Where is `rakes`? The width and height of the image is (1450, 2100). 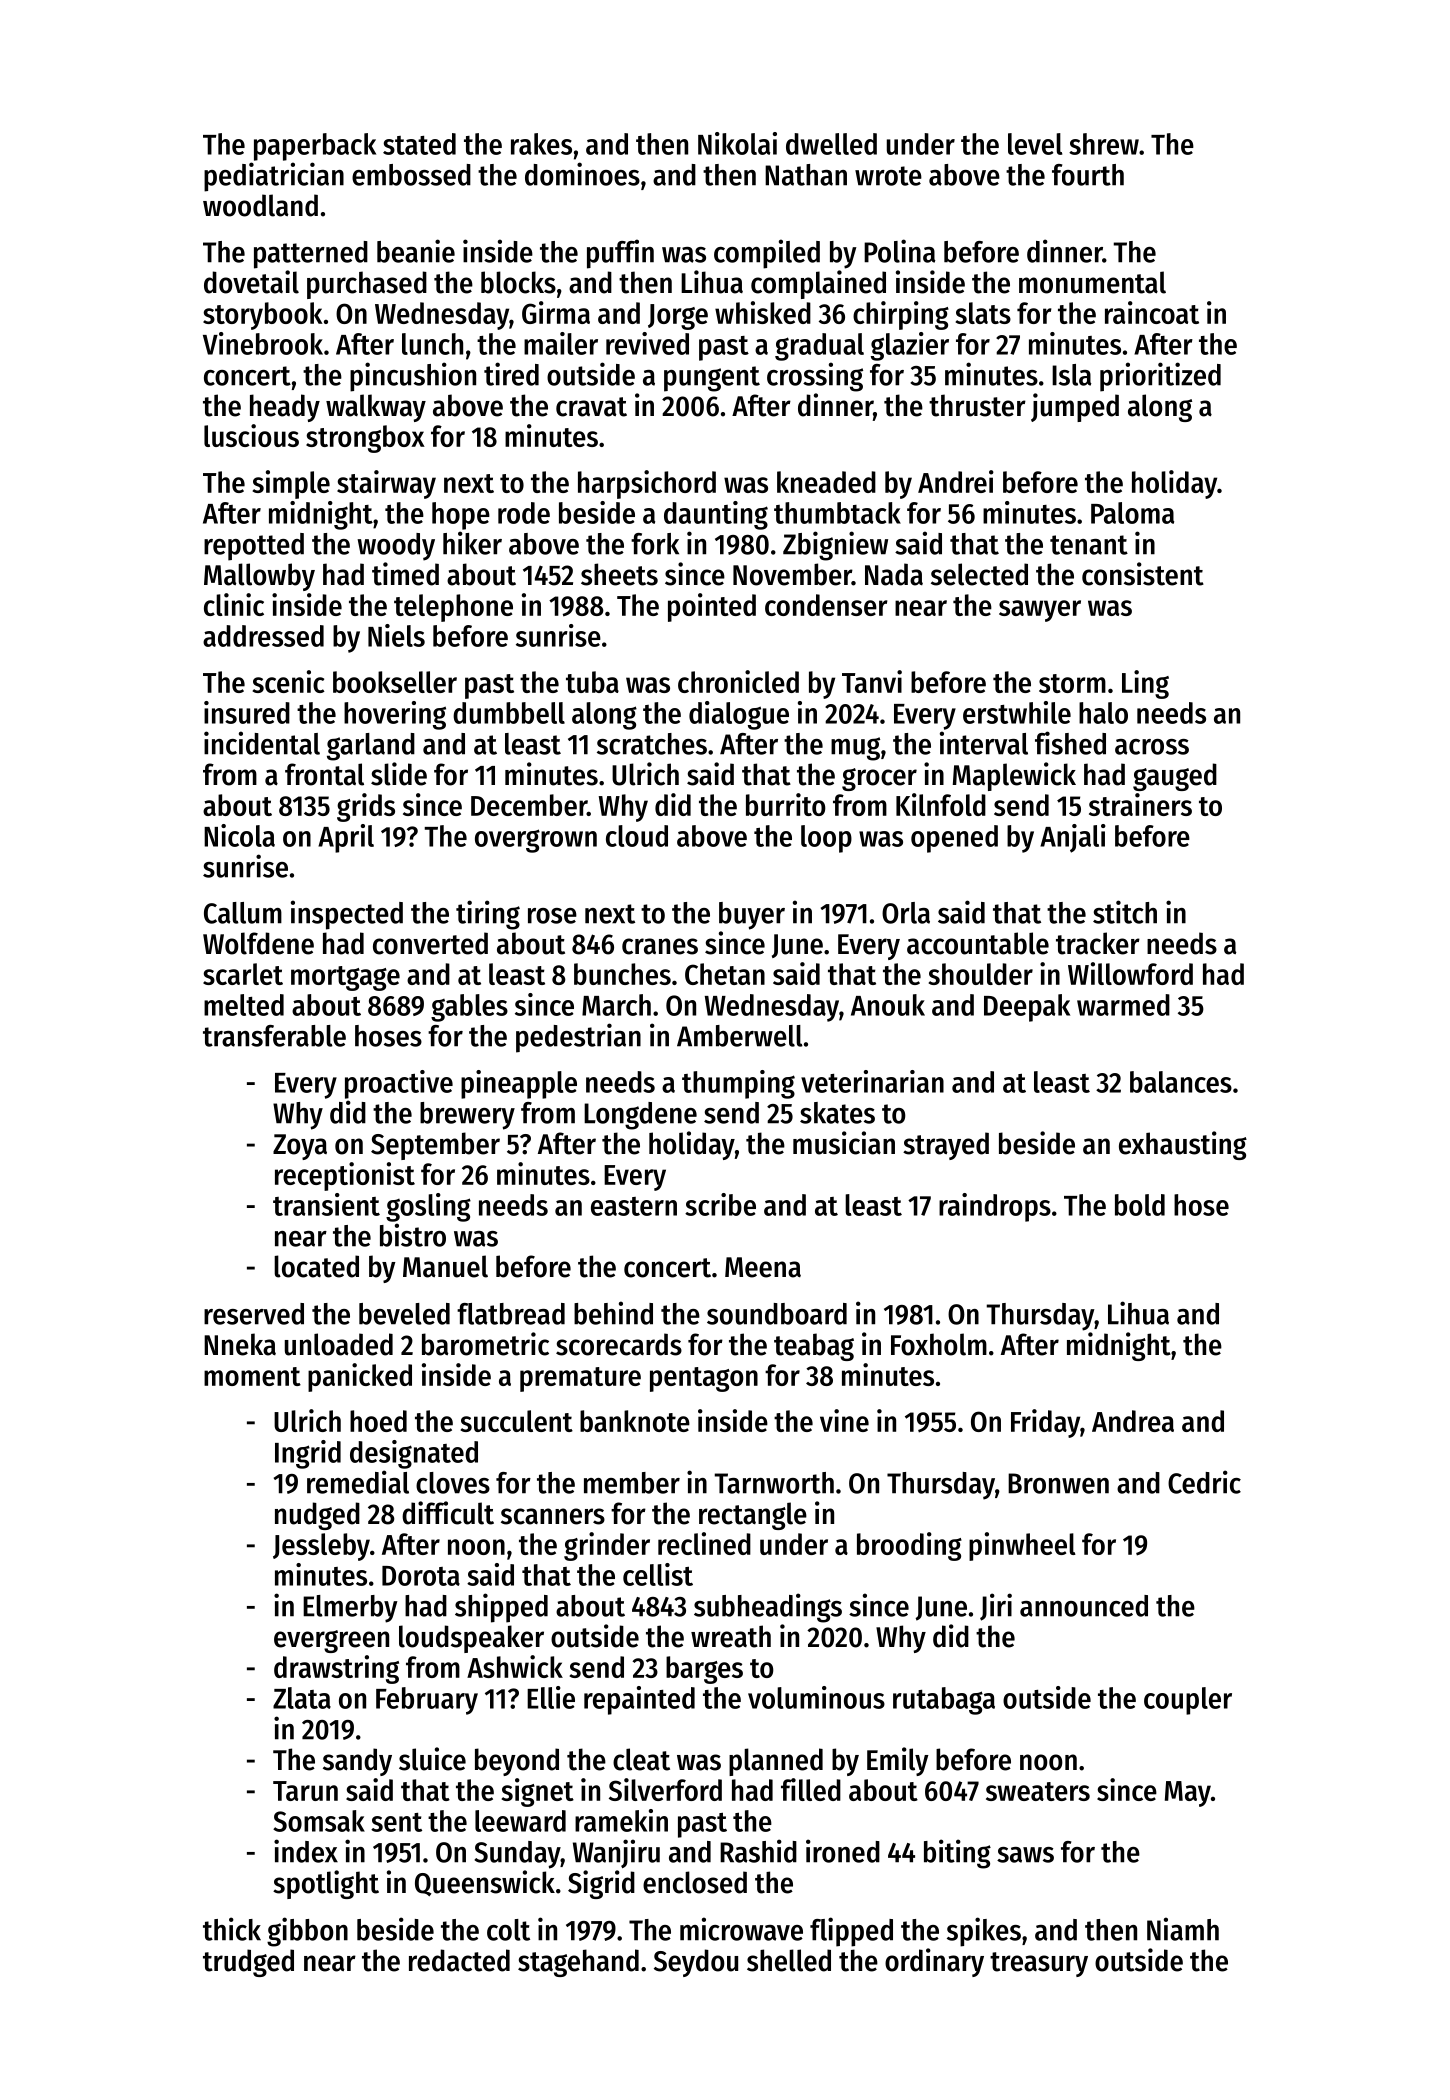
rakes is located at coordinates (541, 144).
